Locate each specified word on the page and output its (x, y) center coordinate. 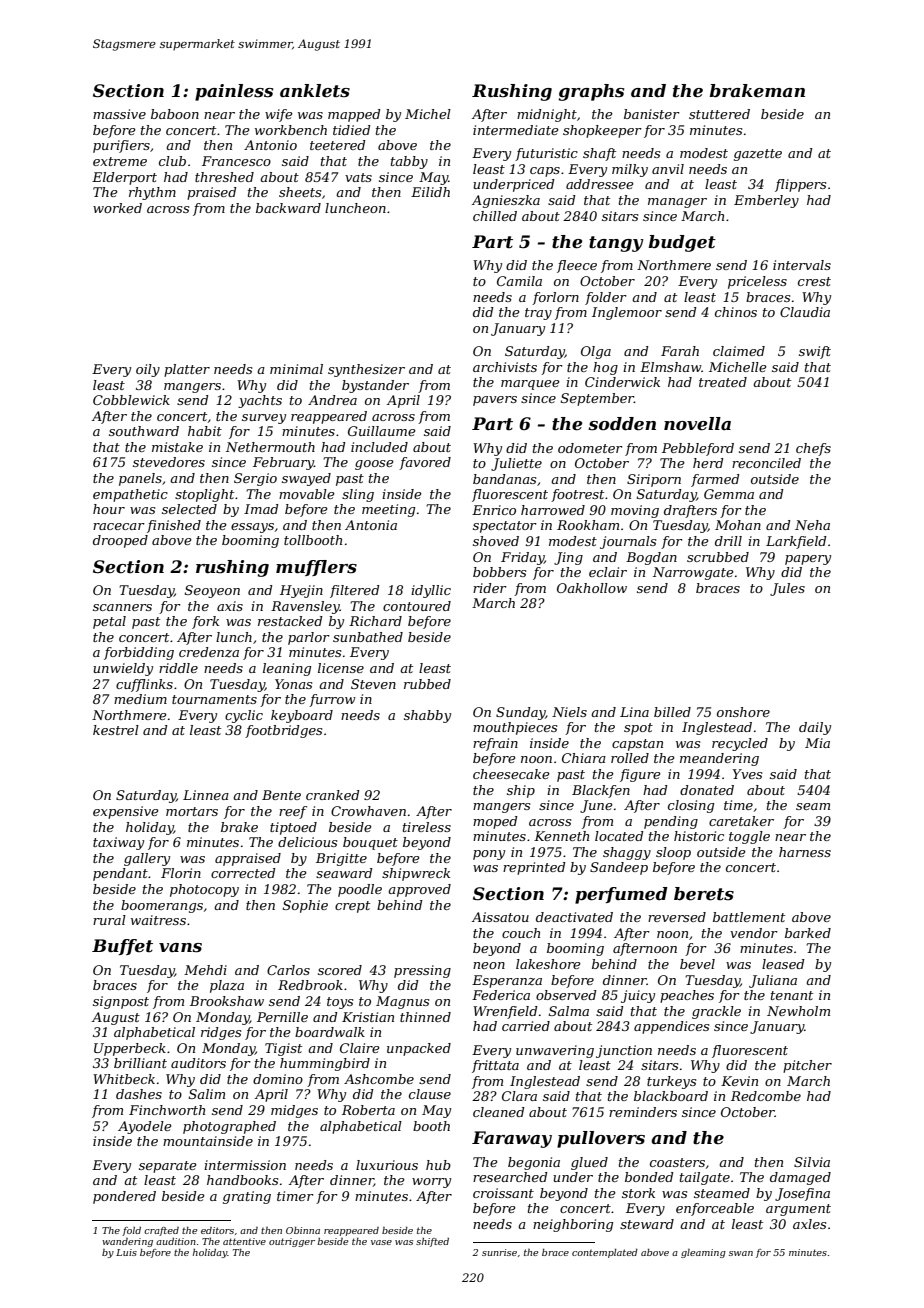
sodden (622, 424)
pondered (124, 1197)
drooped (120, 541)
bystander (375, 386)
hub (438, 1165)
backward (288, 208)
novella (697, 424)
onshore (743, 712)
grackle (716, 1012)
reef (293, 812)
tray (538, 314)
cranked (333, 795)
